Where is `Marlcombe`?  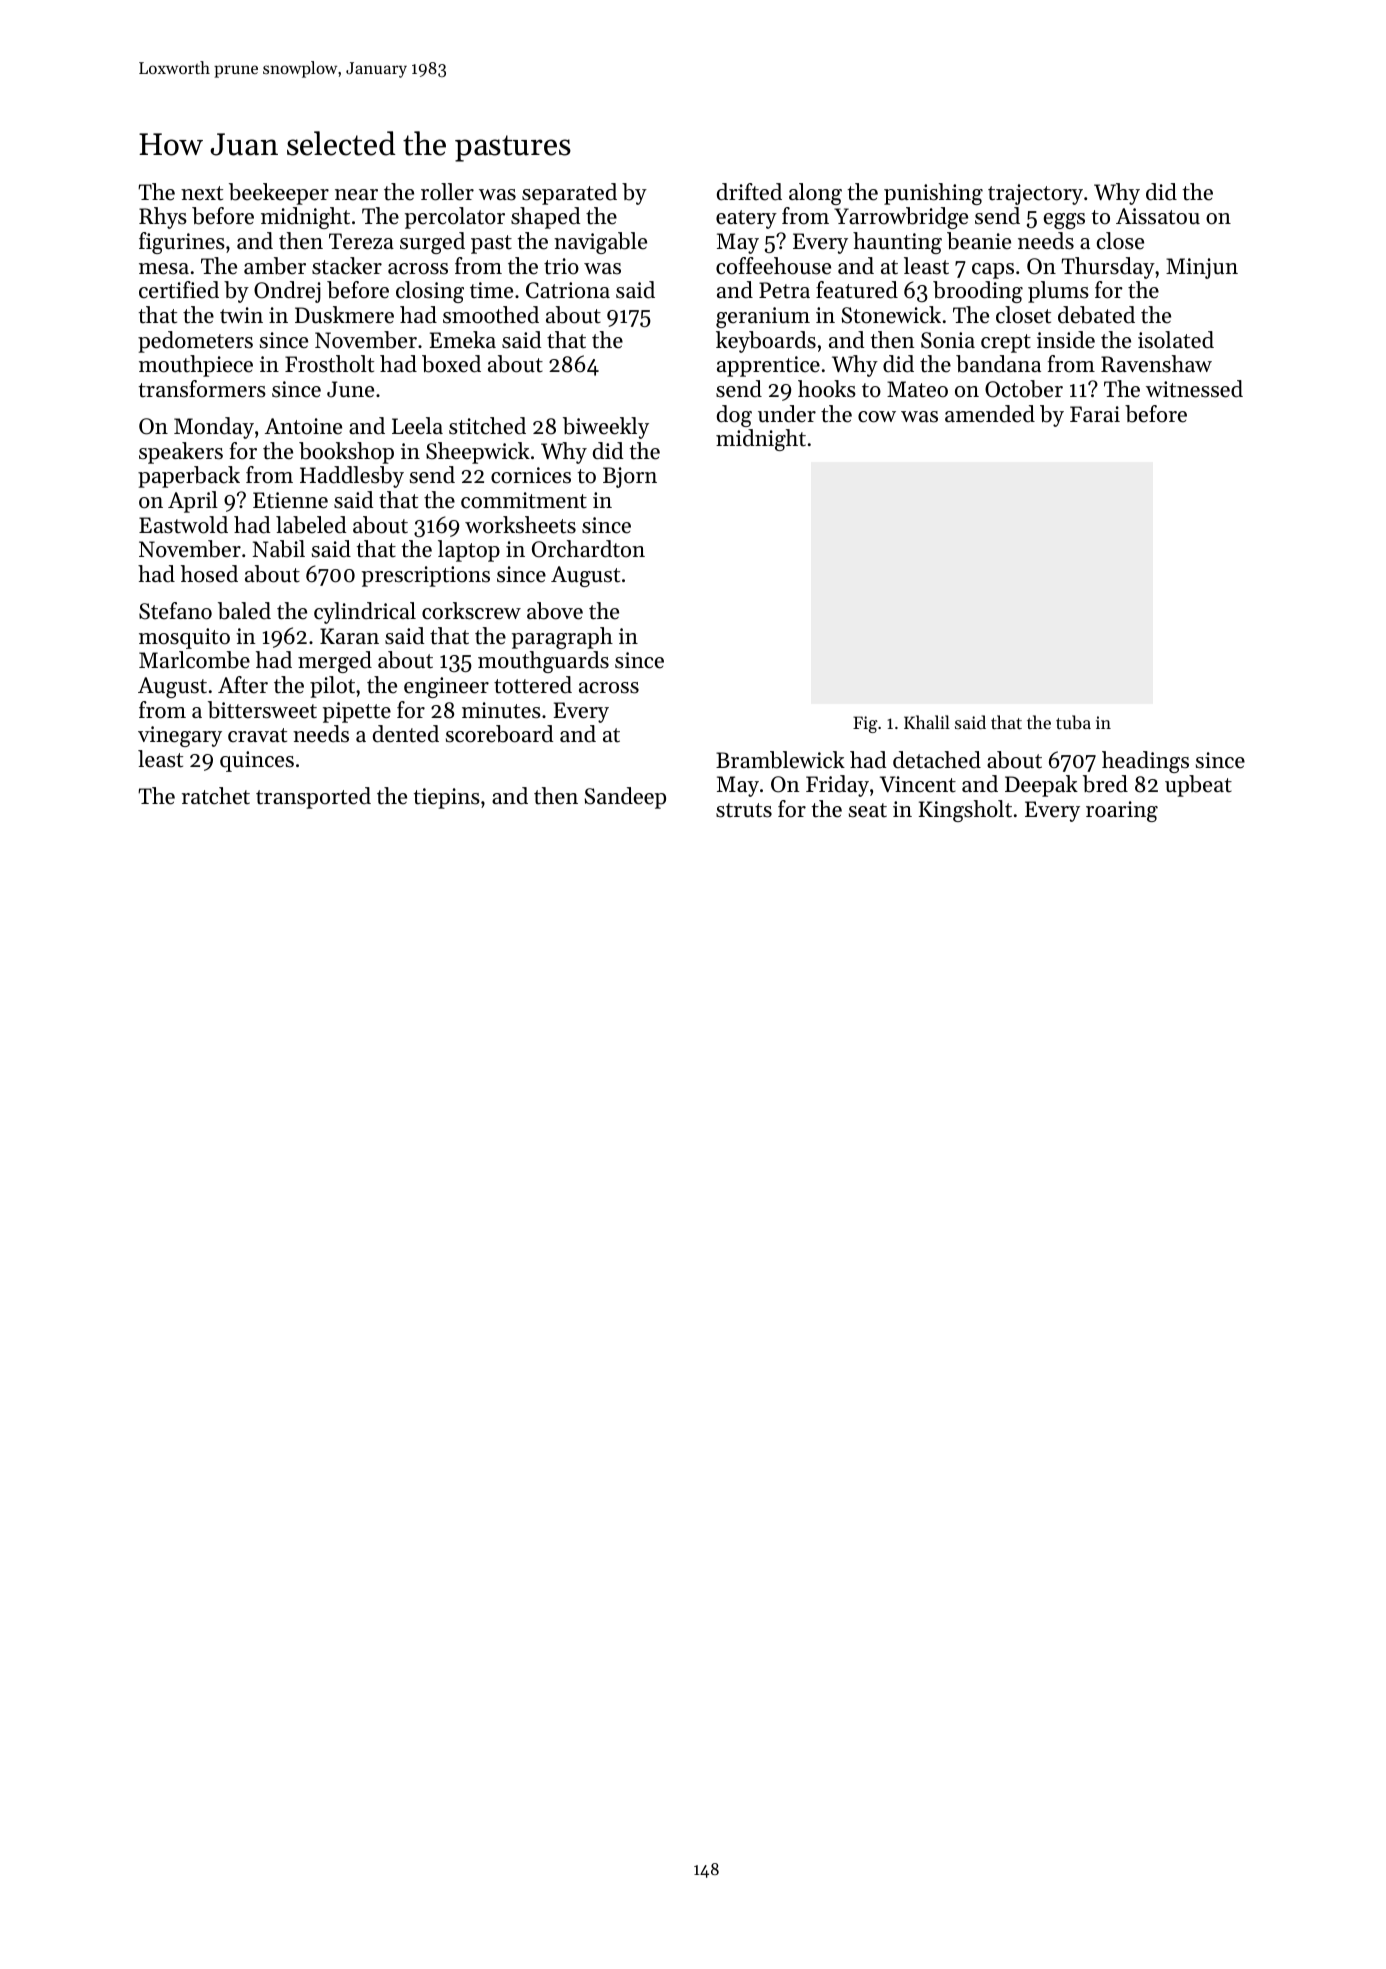
Marlcombe is located at coordinates (194, 660).
